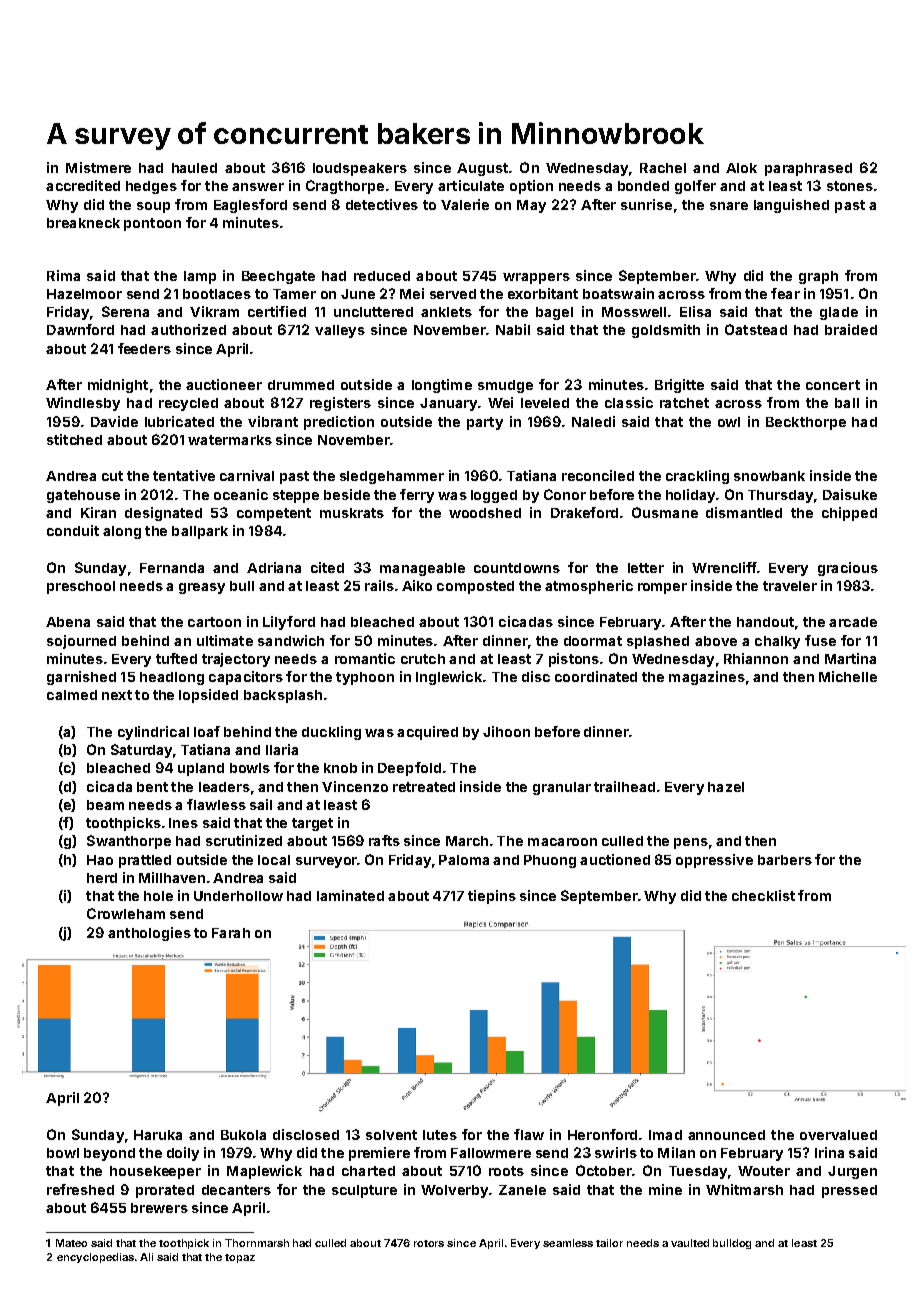  I want to click on Rhiannon, so click(756, 658).
